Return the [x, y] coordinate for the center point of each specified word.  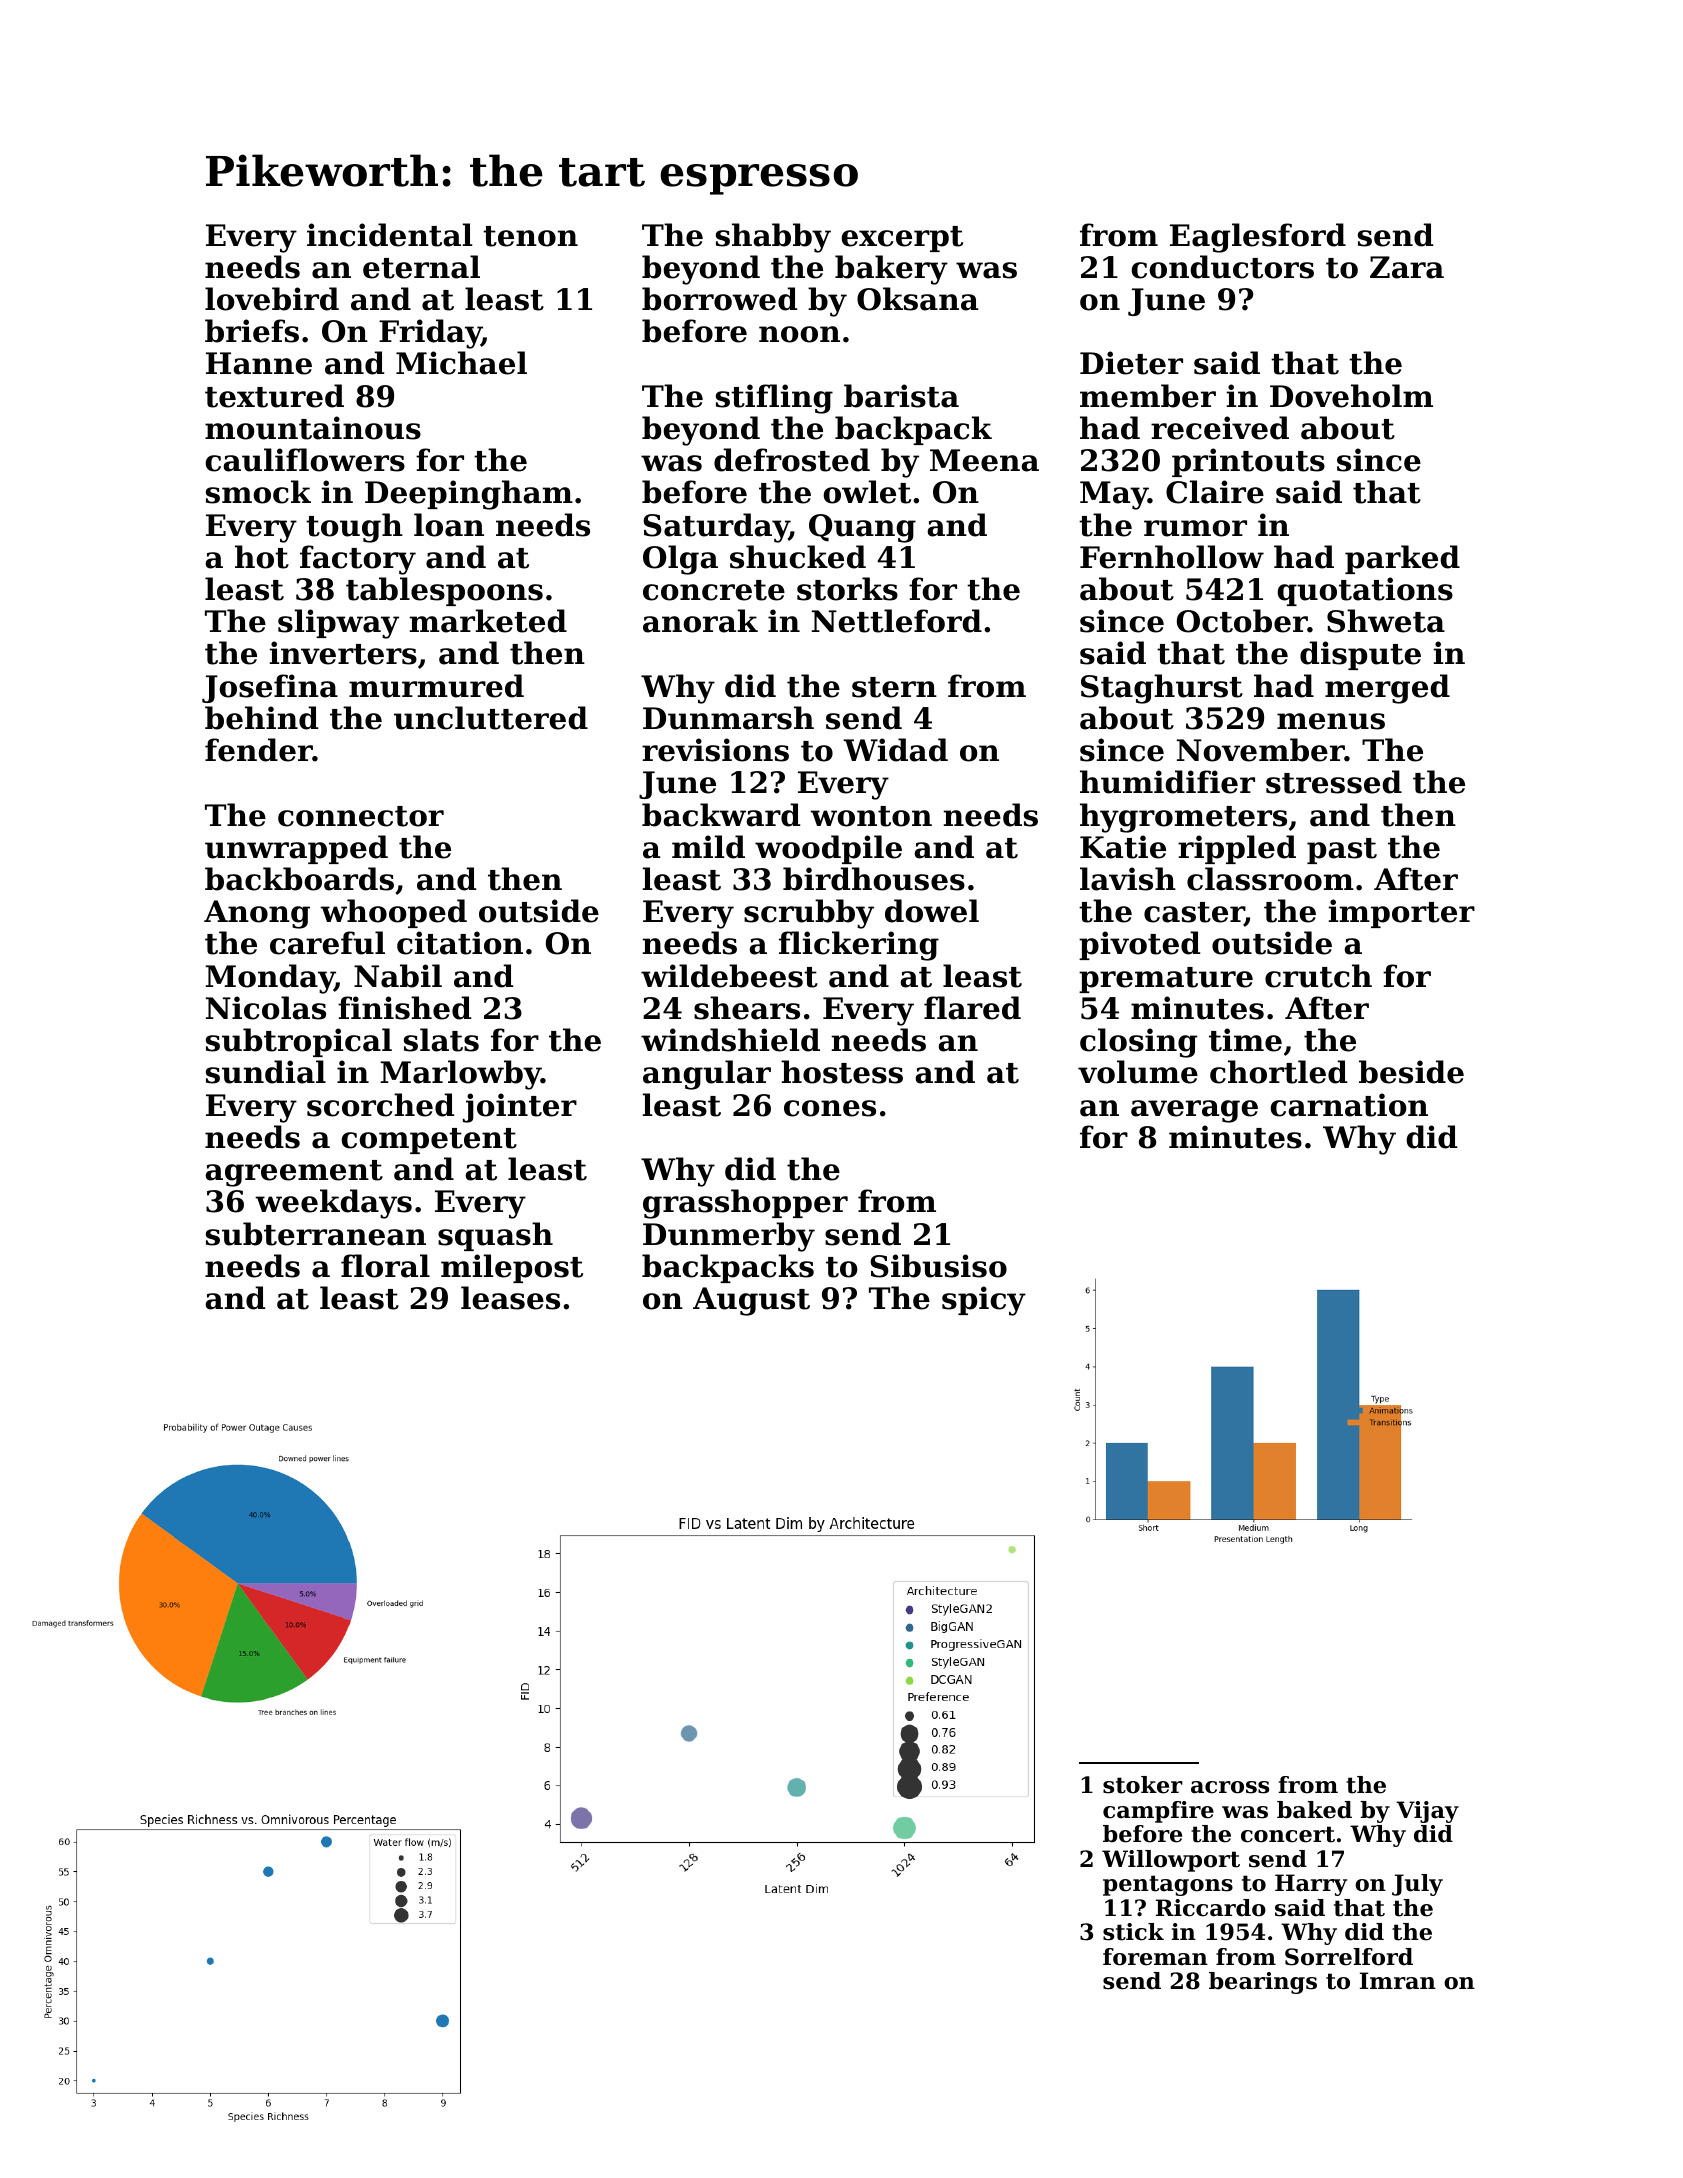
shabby [773, 238]
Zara [1407, 267]
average [1194, 1111]
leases [510, 1298]
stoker [1143, 1785]
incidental [390, 235]
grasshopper [745, 1204]
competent [429, 1141]
